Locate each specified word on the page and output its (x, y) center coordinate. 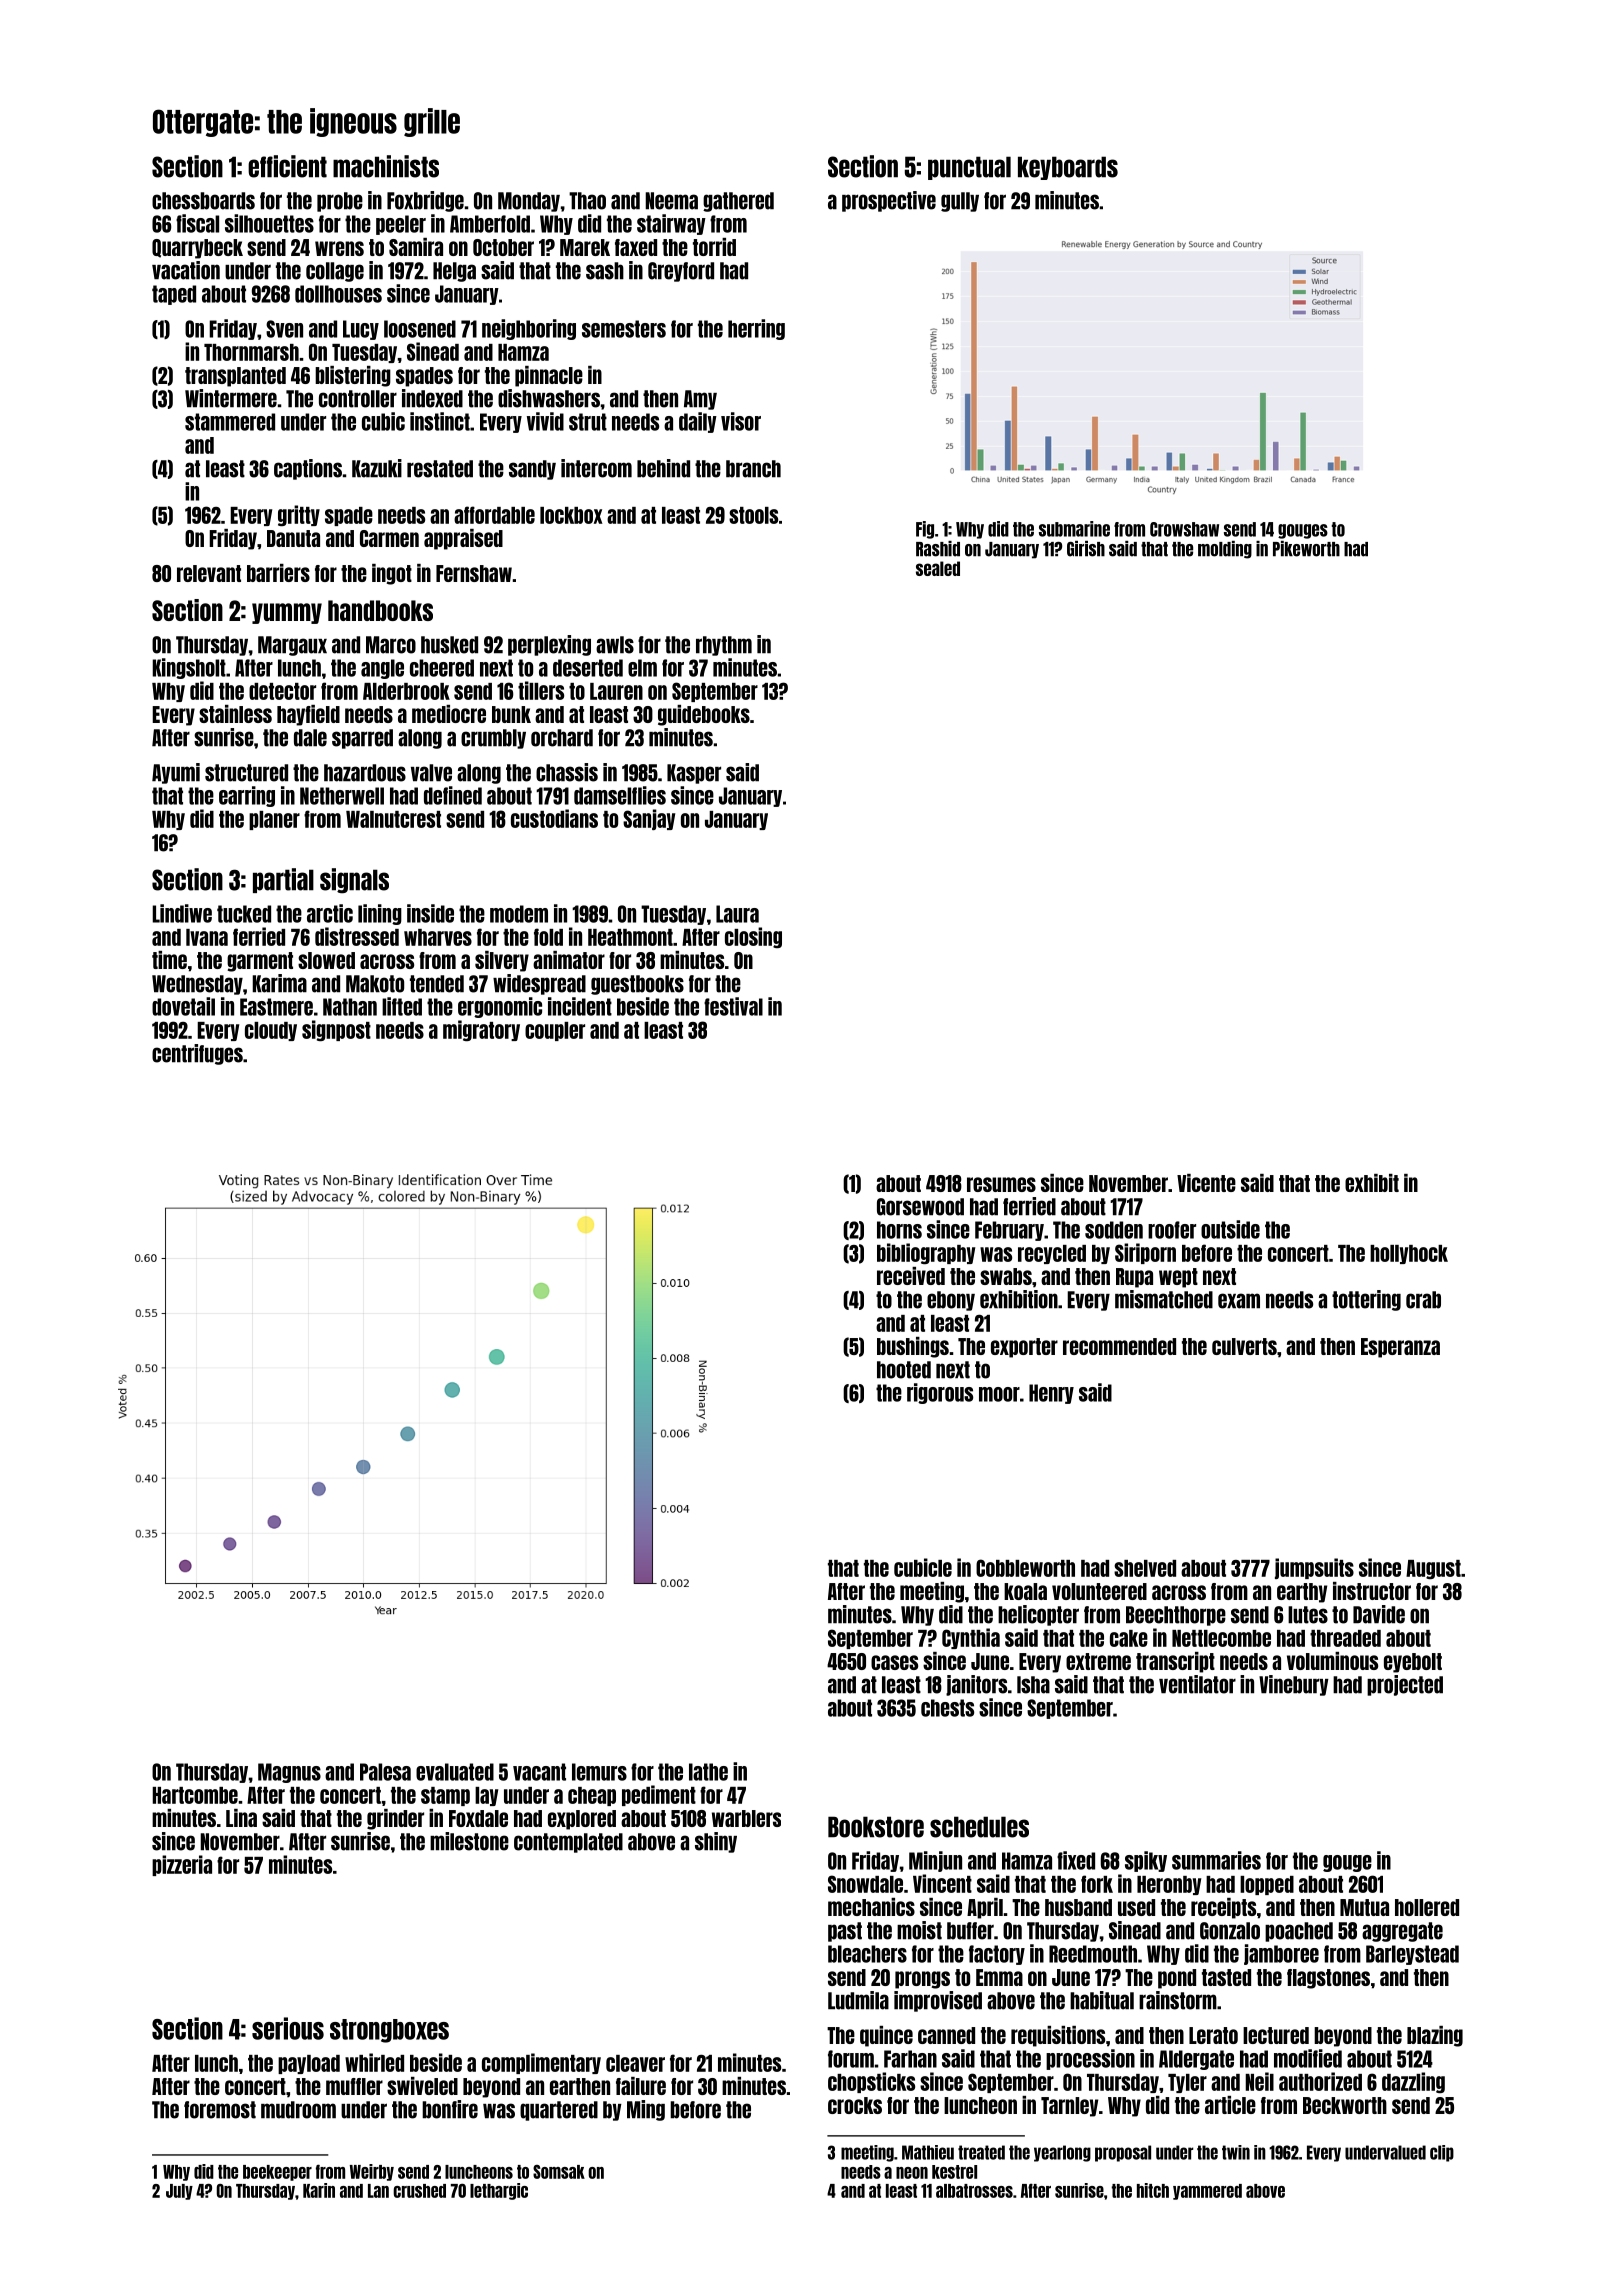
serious (288, 2028)
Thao (587, 201)
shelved (1145, 1568)
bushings (913, 1347)
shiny (716, 1842)
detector (282, 691)
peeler (401, 225)
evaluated (455, 1772)
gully (960, 202)
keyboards (1068, 168)
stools (753, 515)
